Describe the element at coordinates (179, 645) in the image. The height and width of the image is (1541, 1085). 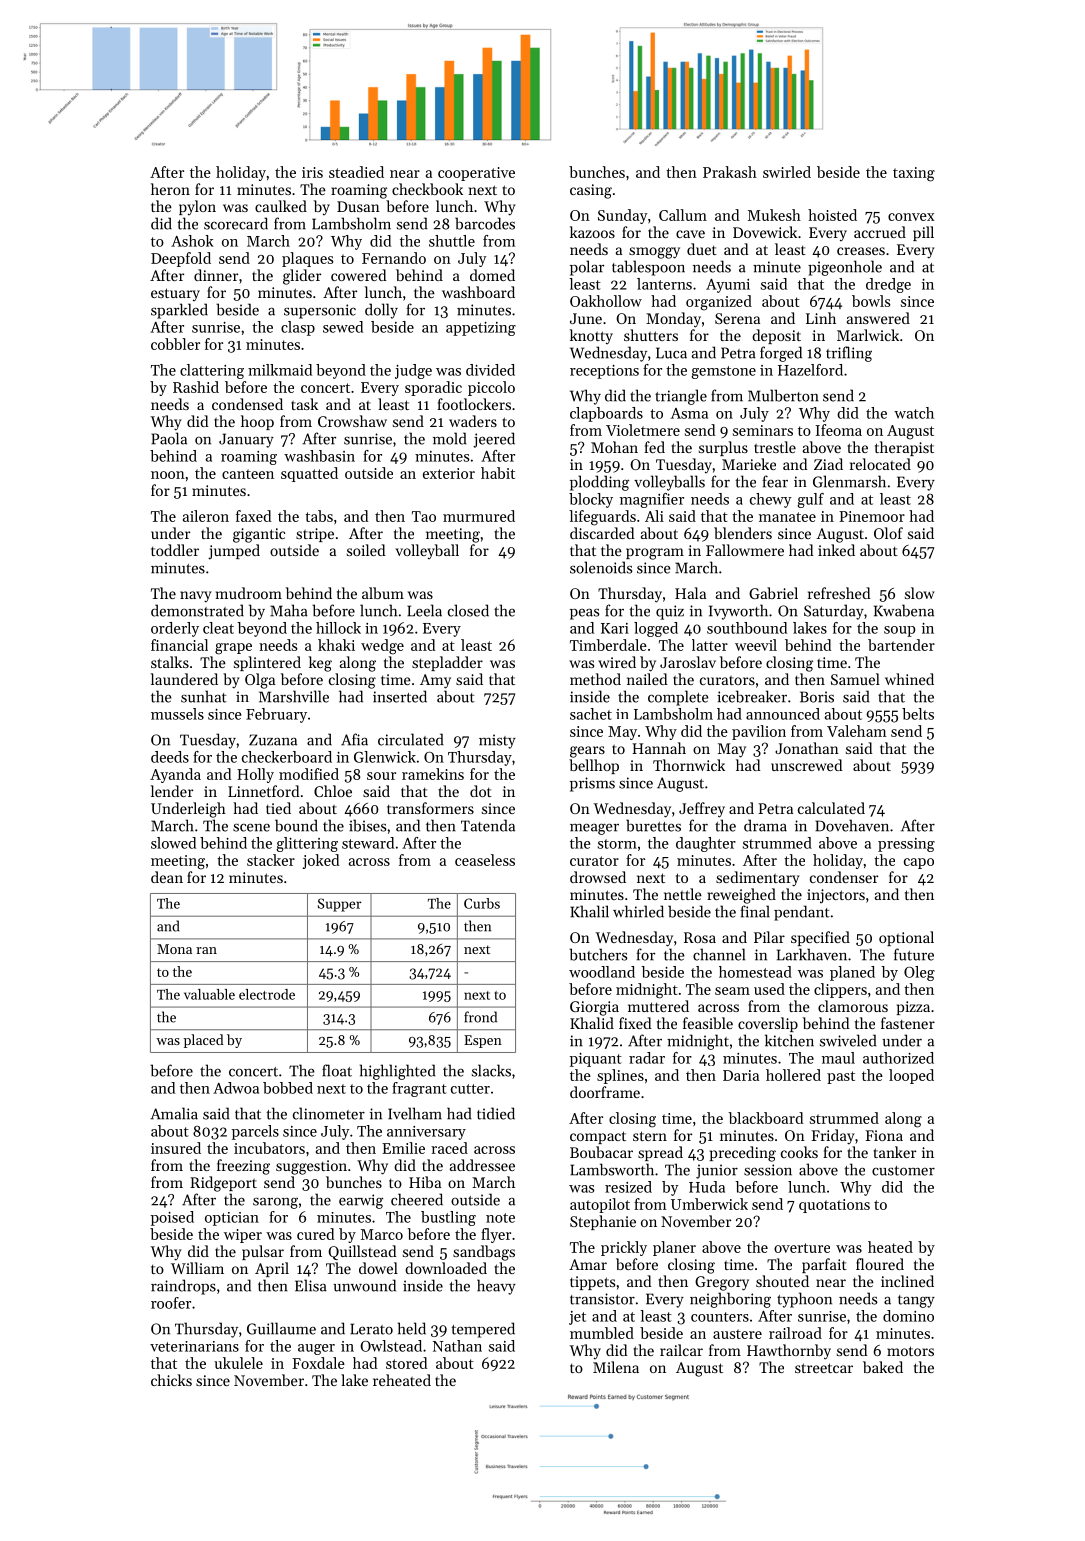
I see `financial` at that location.
